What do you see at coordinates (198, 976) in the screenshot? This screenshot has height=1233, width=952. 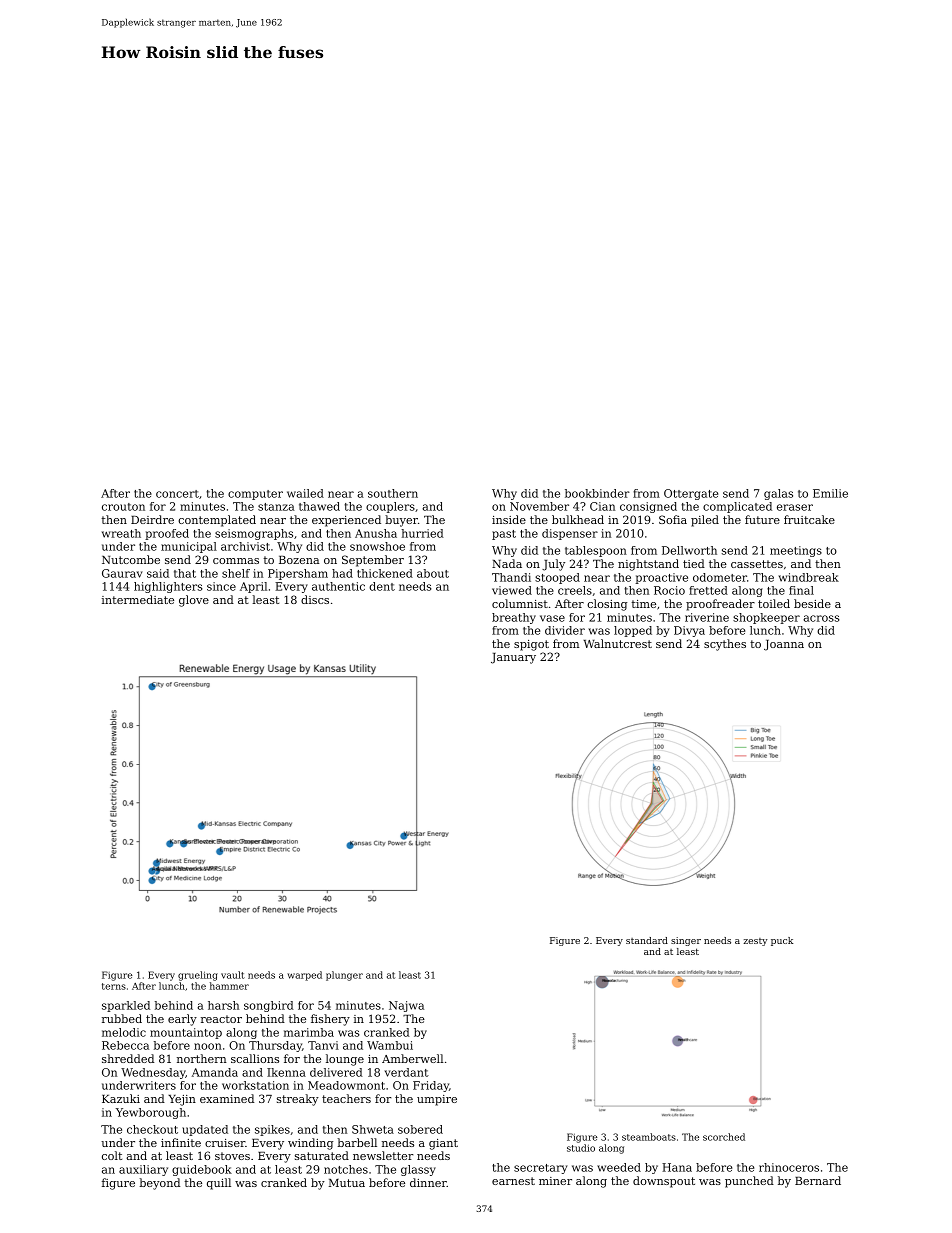 I see `grueling` at bounding box center [198, 976].
